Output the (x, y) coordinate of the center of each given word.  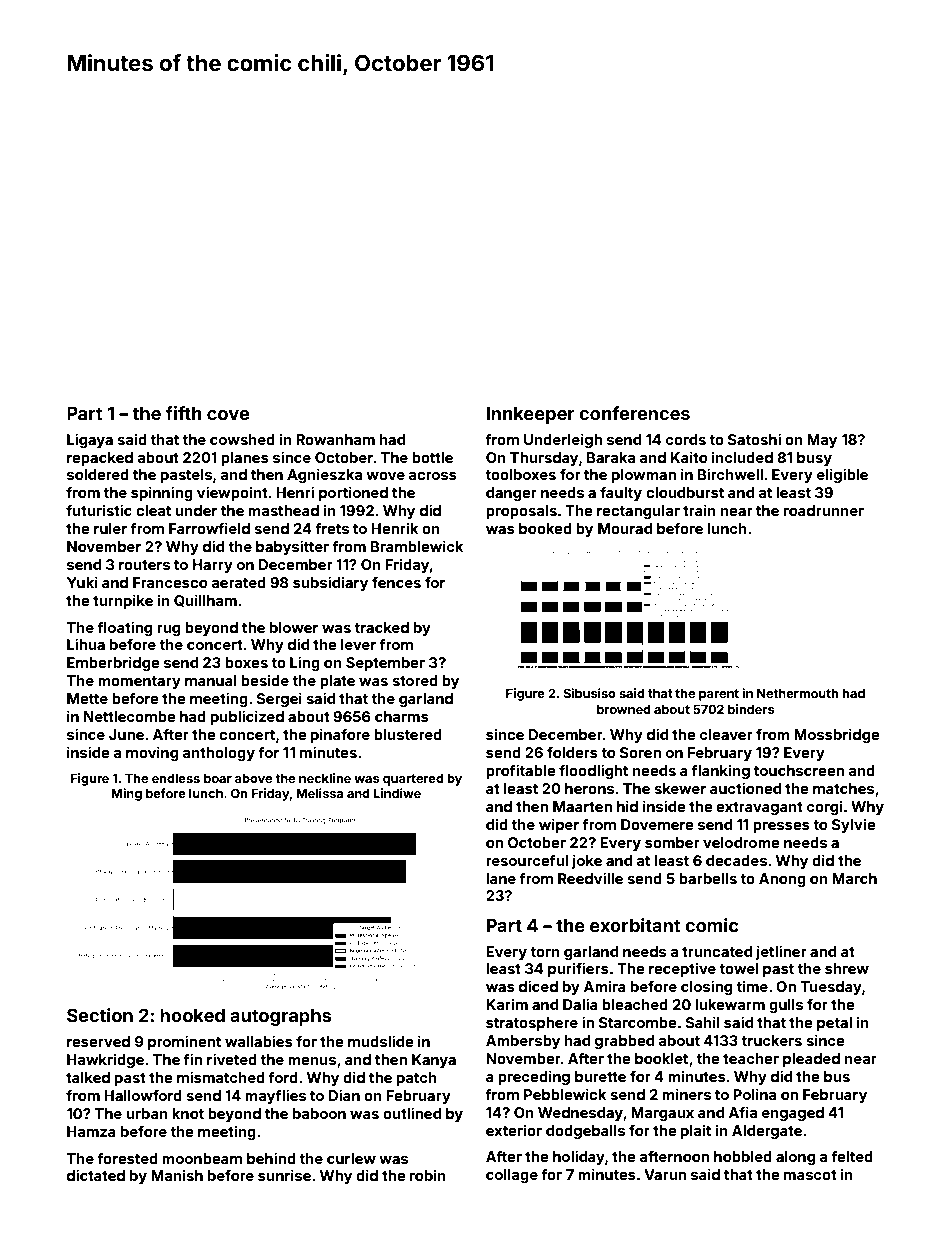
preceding (534, 1077)
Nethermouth (797, 693)
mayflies (275, 1096)
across (432, 476)
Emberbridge (113, 663)
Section (100, 1015)
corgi (824, 808)
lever (358, 644)
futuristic (99, 510)
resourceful (527, 860)
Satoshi (754, 439)
